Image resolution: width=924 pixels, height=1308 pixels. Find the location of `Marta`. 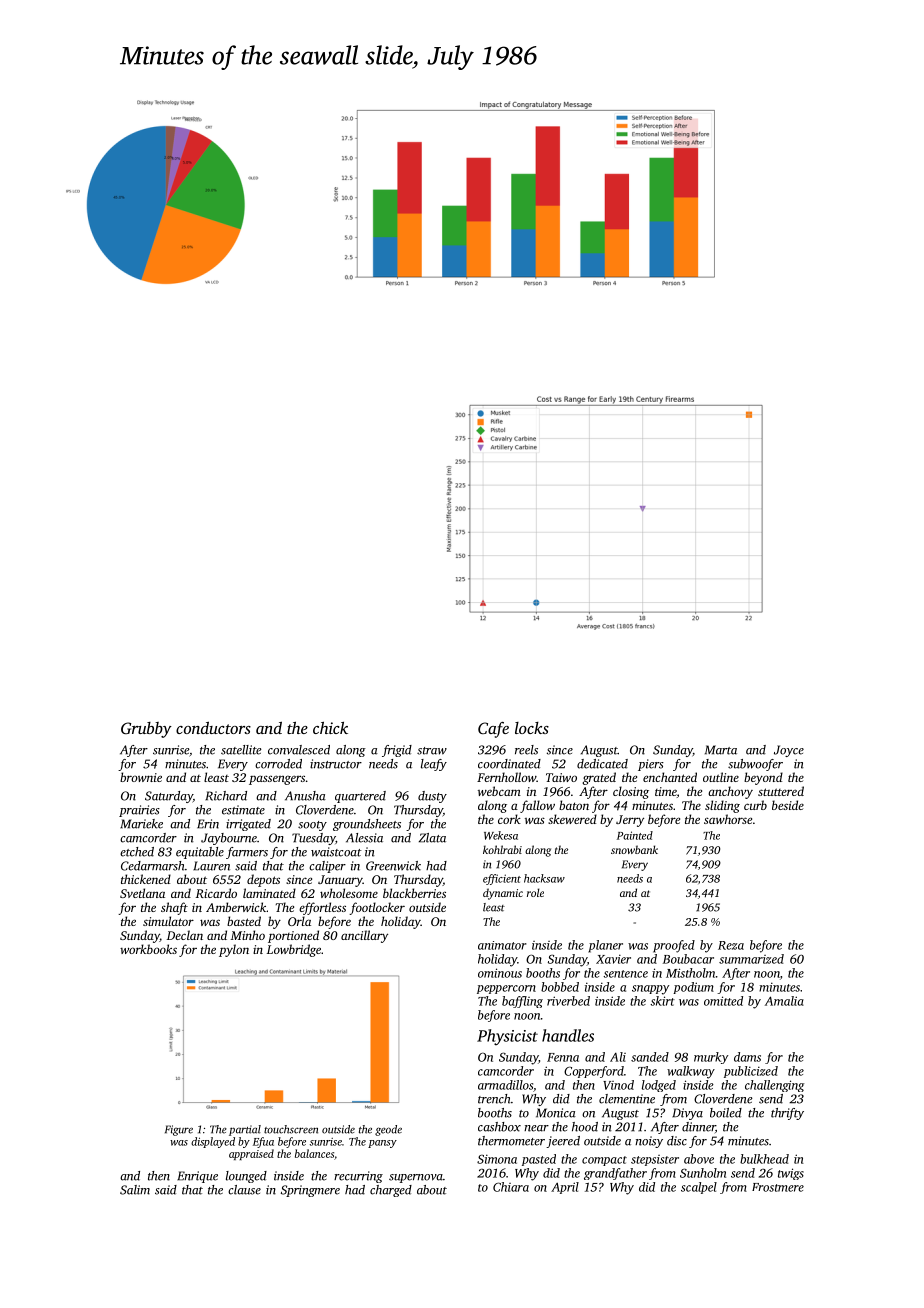

Marta is located at coordinates (721, 750).
